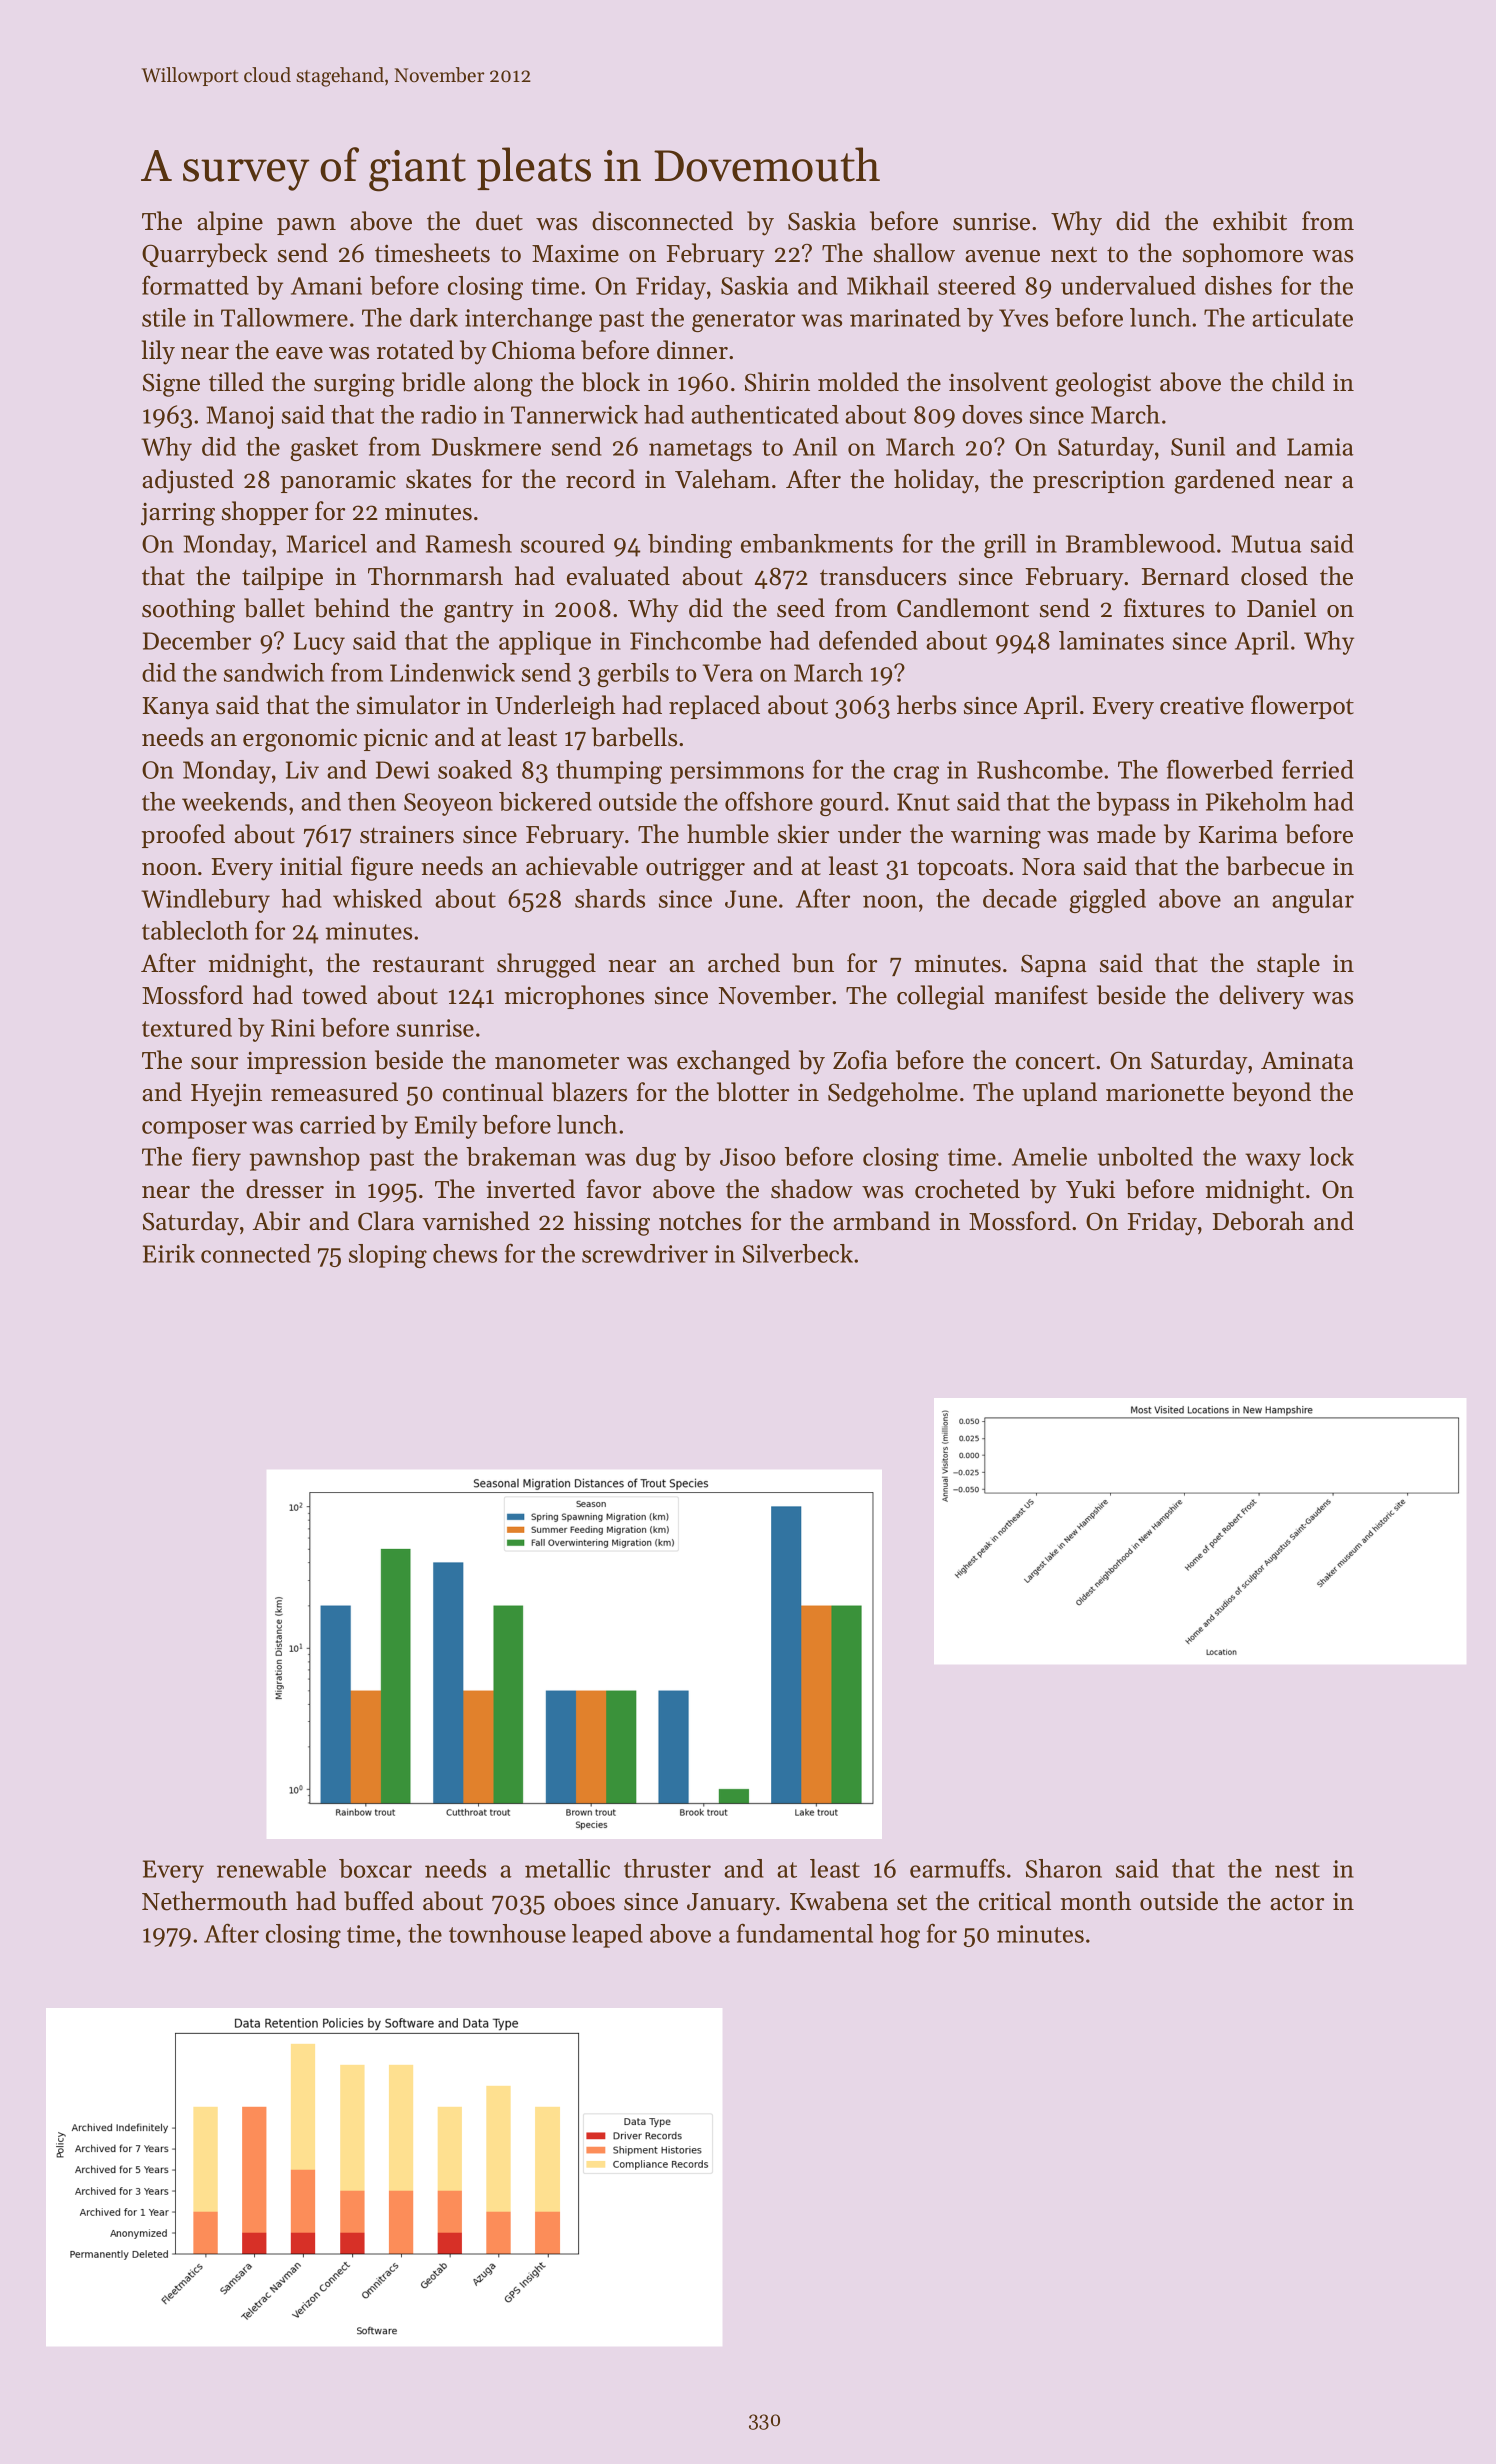 Image resolution: width=1496 pixels, height=2464 pixels. What do you see at coordinates (311, 866) in the image?
I see `initial` at bounding box center [311, 866].
